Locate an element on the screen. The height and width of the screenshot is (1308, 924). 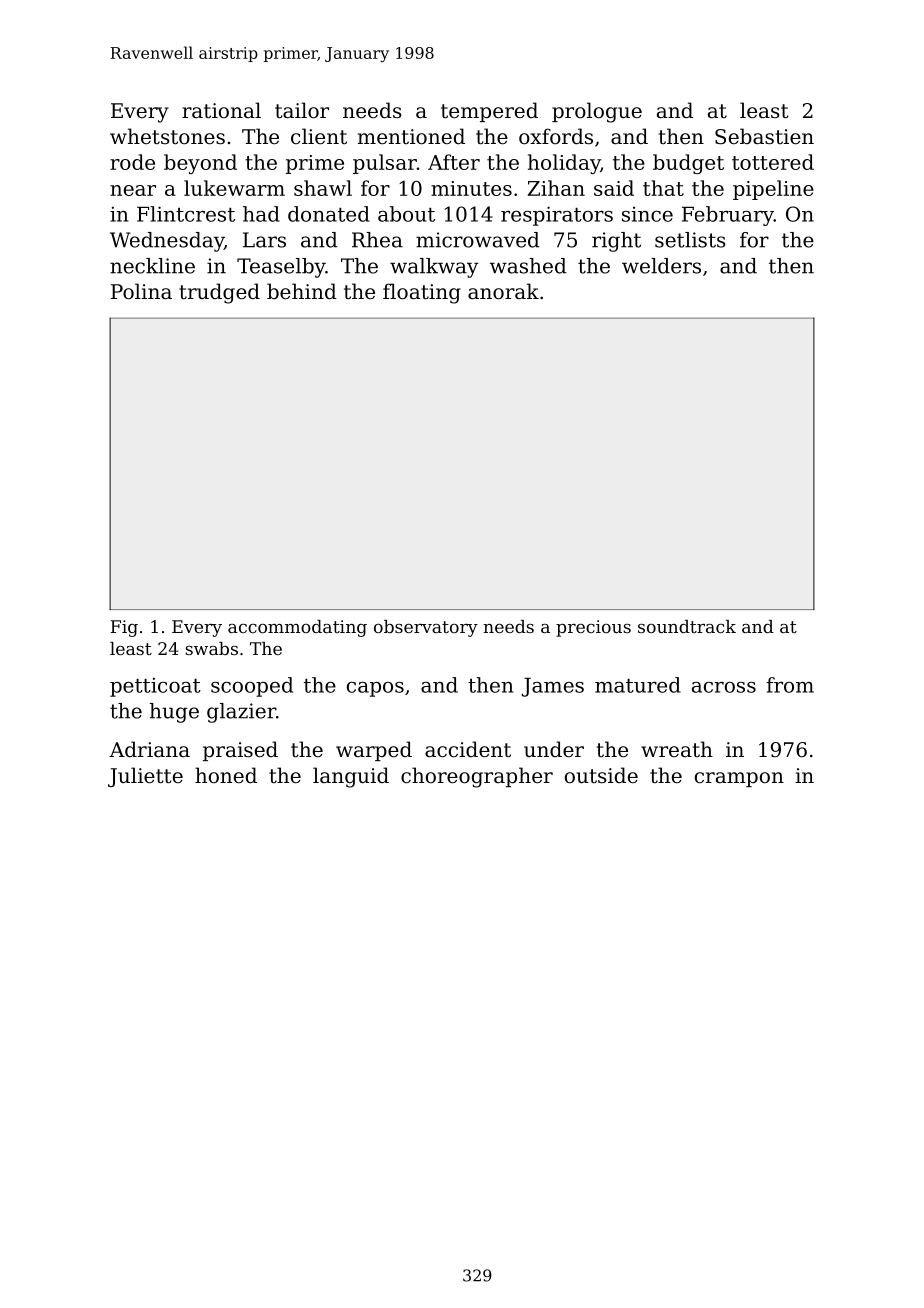
Flintcrest is located at coordinates (186, 214).
